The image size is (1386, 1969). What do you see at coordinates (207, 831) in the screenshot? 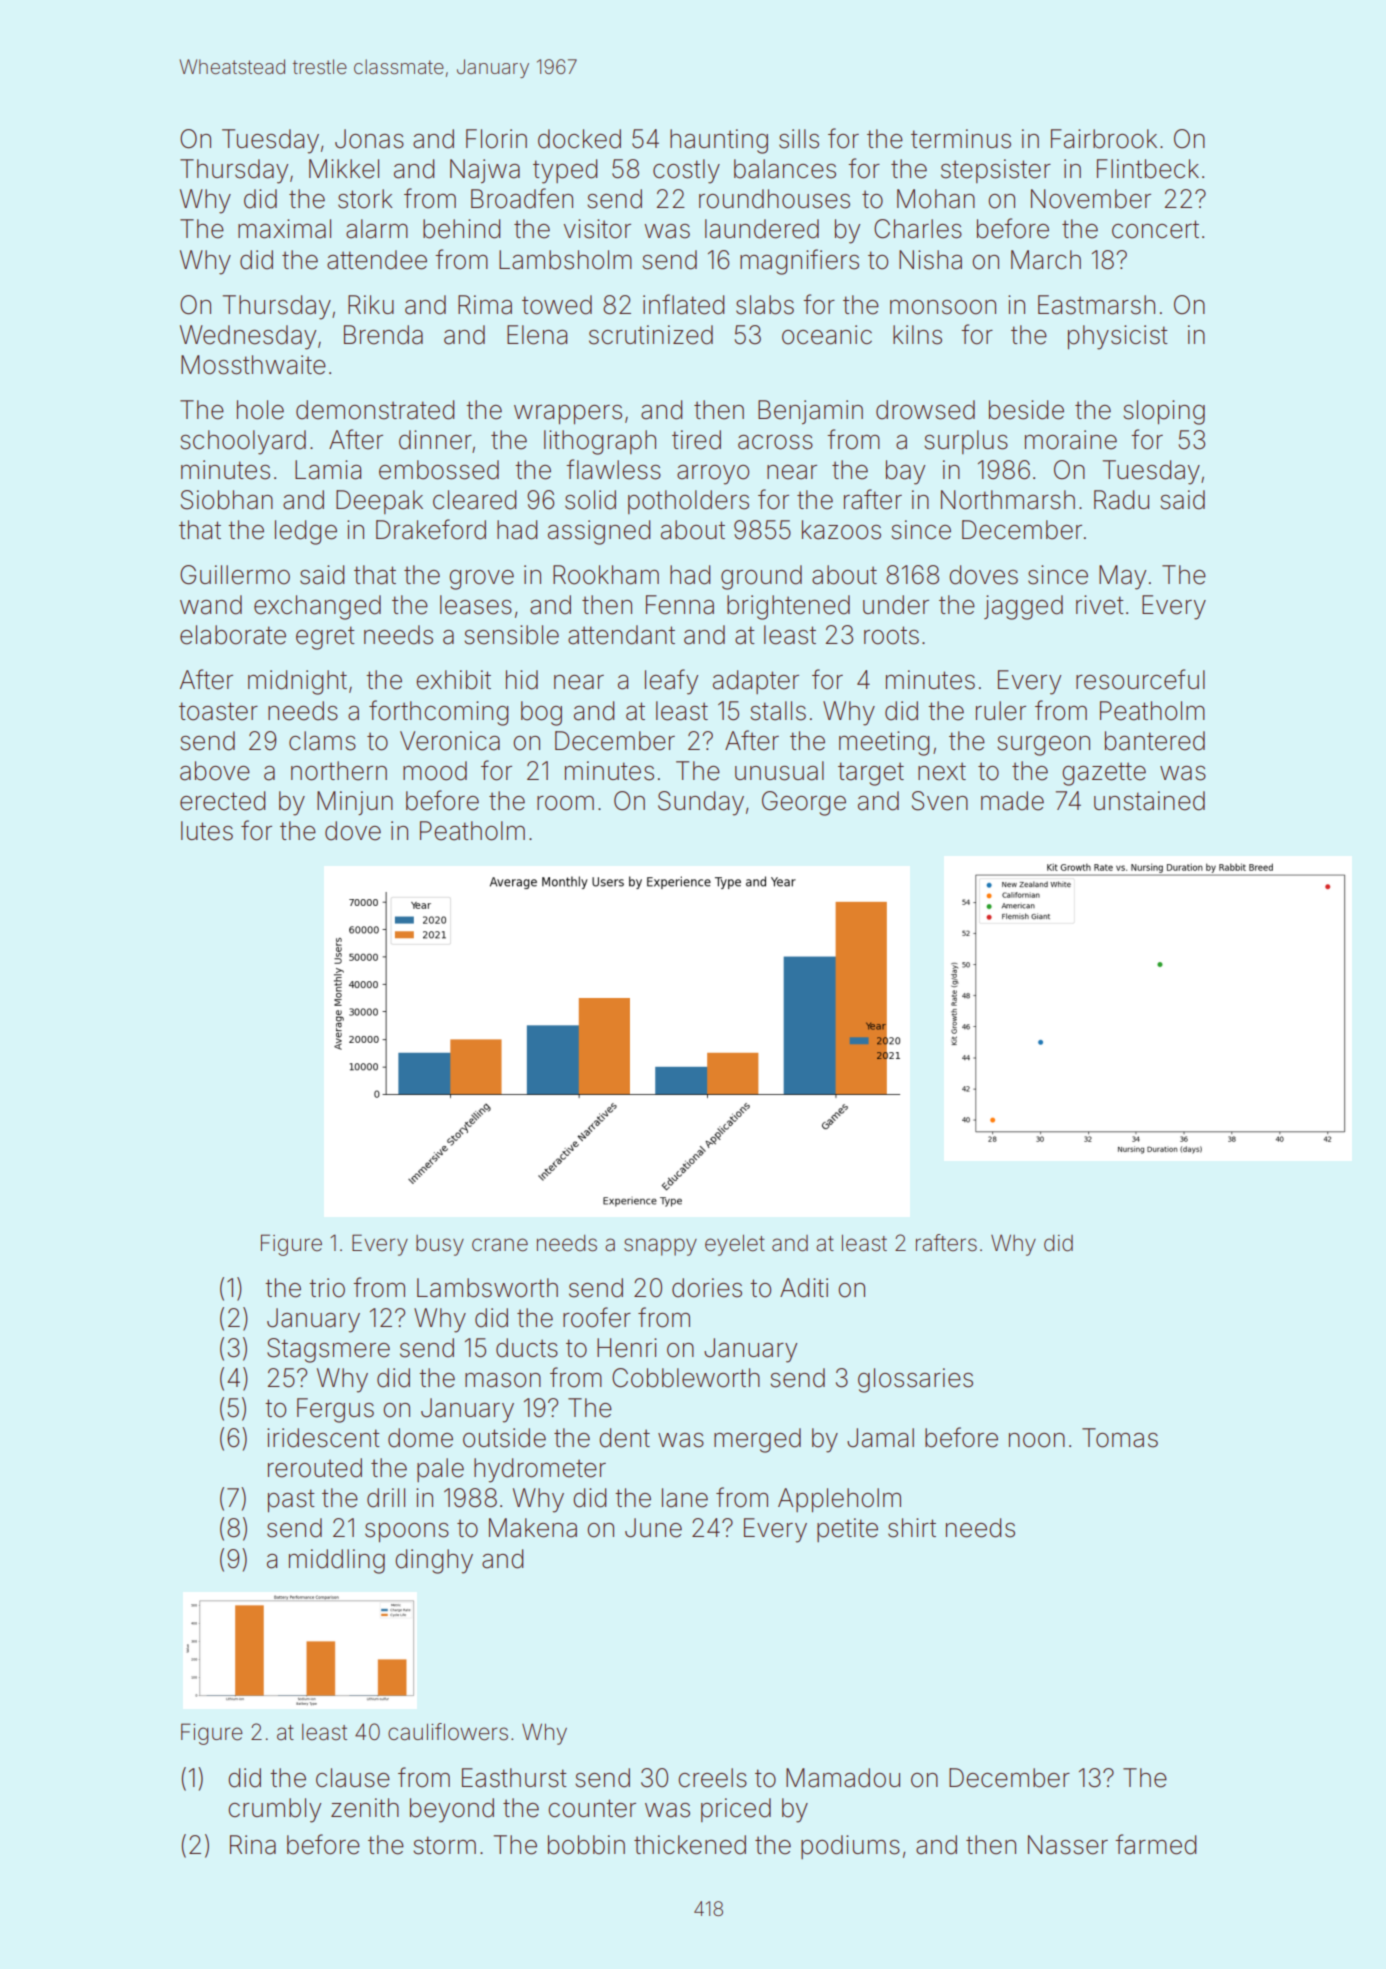
I see `lutes` at bounding box center [207, 831].
